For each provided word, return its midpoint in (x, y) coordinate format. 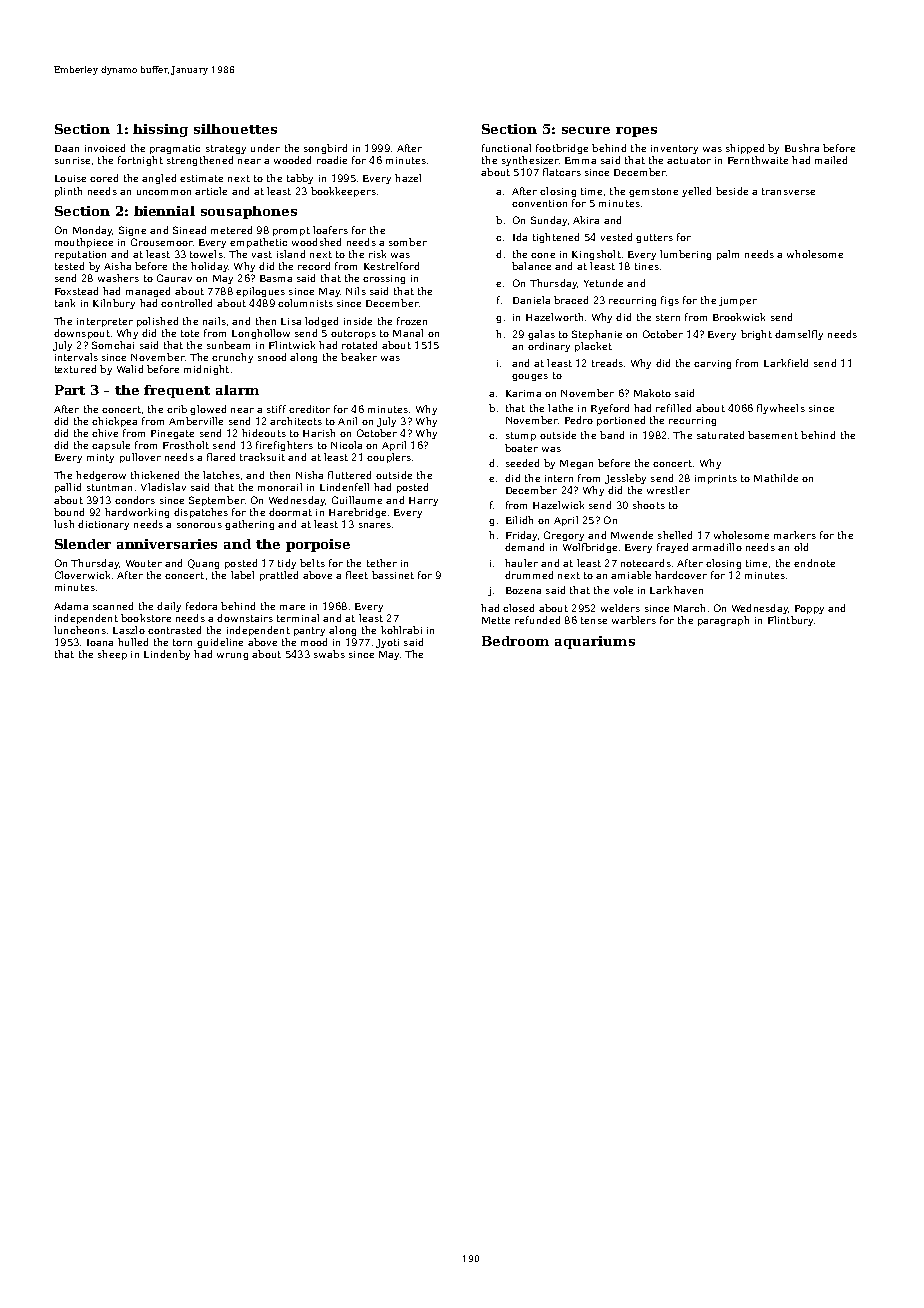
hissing (160, 130)
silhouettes (235, 129)
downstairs (245, 618)
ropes (636, 132)
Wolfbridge (590, 548)
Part (70, 390)
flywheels (781, 409)
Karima (523, 393)
